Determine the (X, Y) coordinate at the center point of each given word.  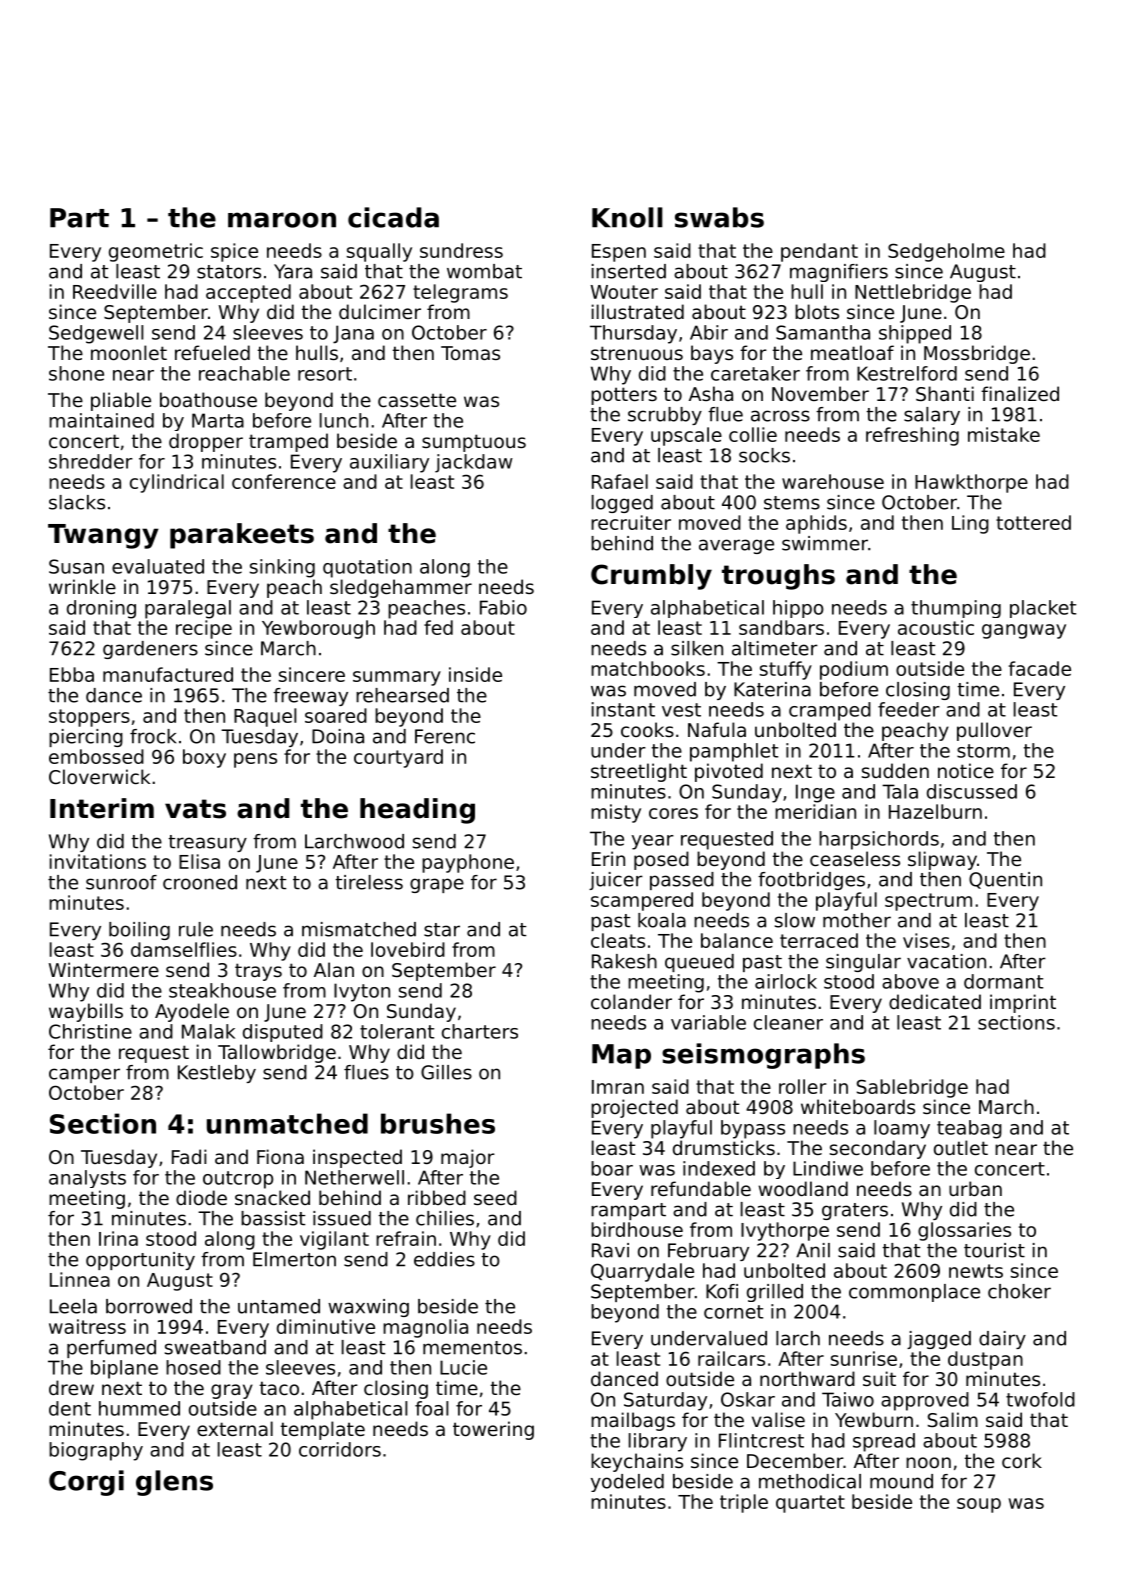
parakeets (242, 536)
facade (1040, 668)
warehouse (833, 481)
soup (979, 1505)
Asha (711, 393)
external (235, 1428)
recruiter (631, 522)
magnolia (425, 1328)
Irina (118, 1238)
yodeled (627, 1483)
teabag (969, 1129)
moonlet (129, 352)
